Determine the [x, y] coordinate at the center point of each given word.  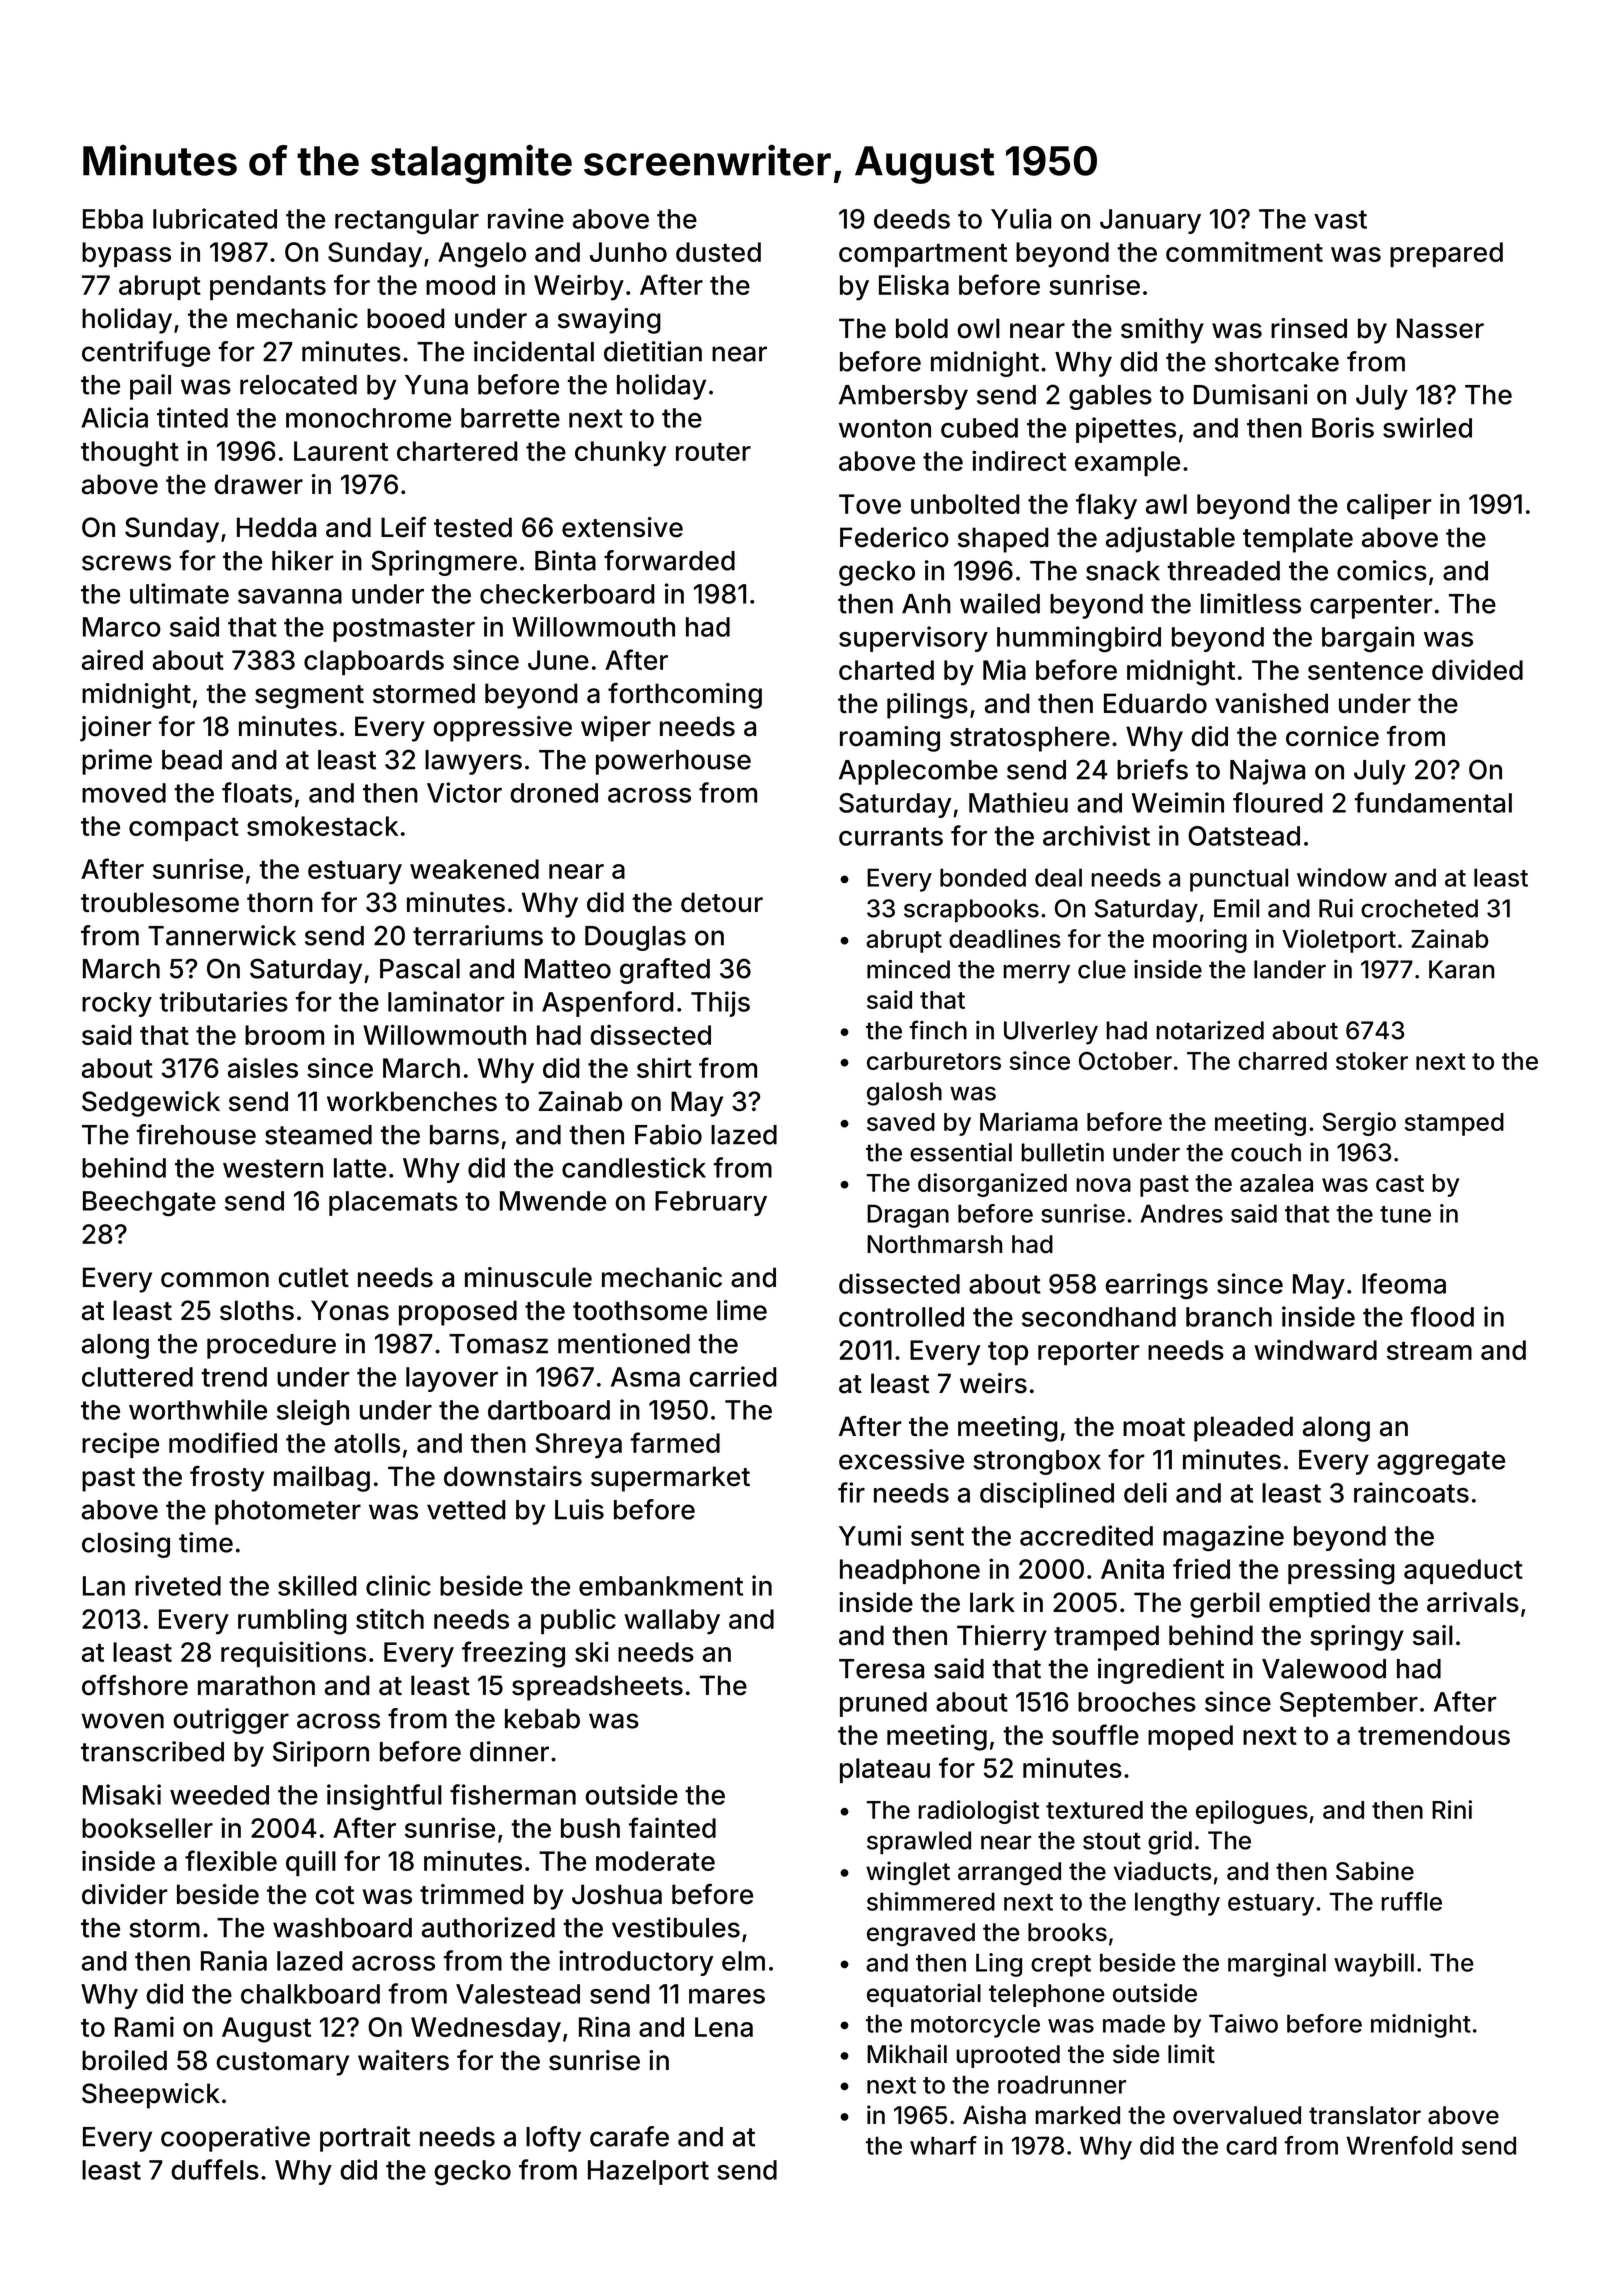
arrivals [1473, 1602]
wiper [616, 729]
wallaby [672, 1622]
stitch [390, 1618]
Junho [628, 252]
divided [1477, 669]
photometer [288, 1512]
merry [1036, 974]
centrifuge [146, 354]
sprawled [919, 1843]
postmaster [404, 630]
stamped [1454, 1124]
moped [1190, 1737]
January [1150, 221]
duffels [215, 2169]
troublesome [160, 902]
